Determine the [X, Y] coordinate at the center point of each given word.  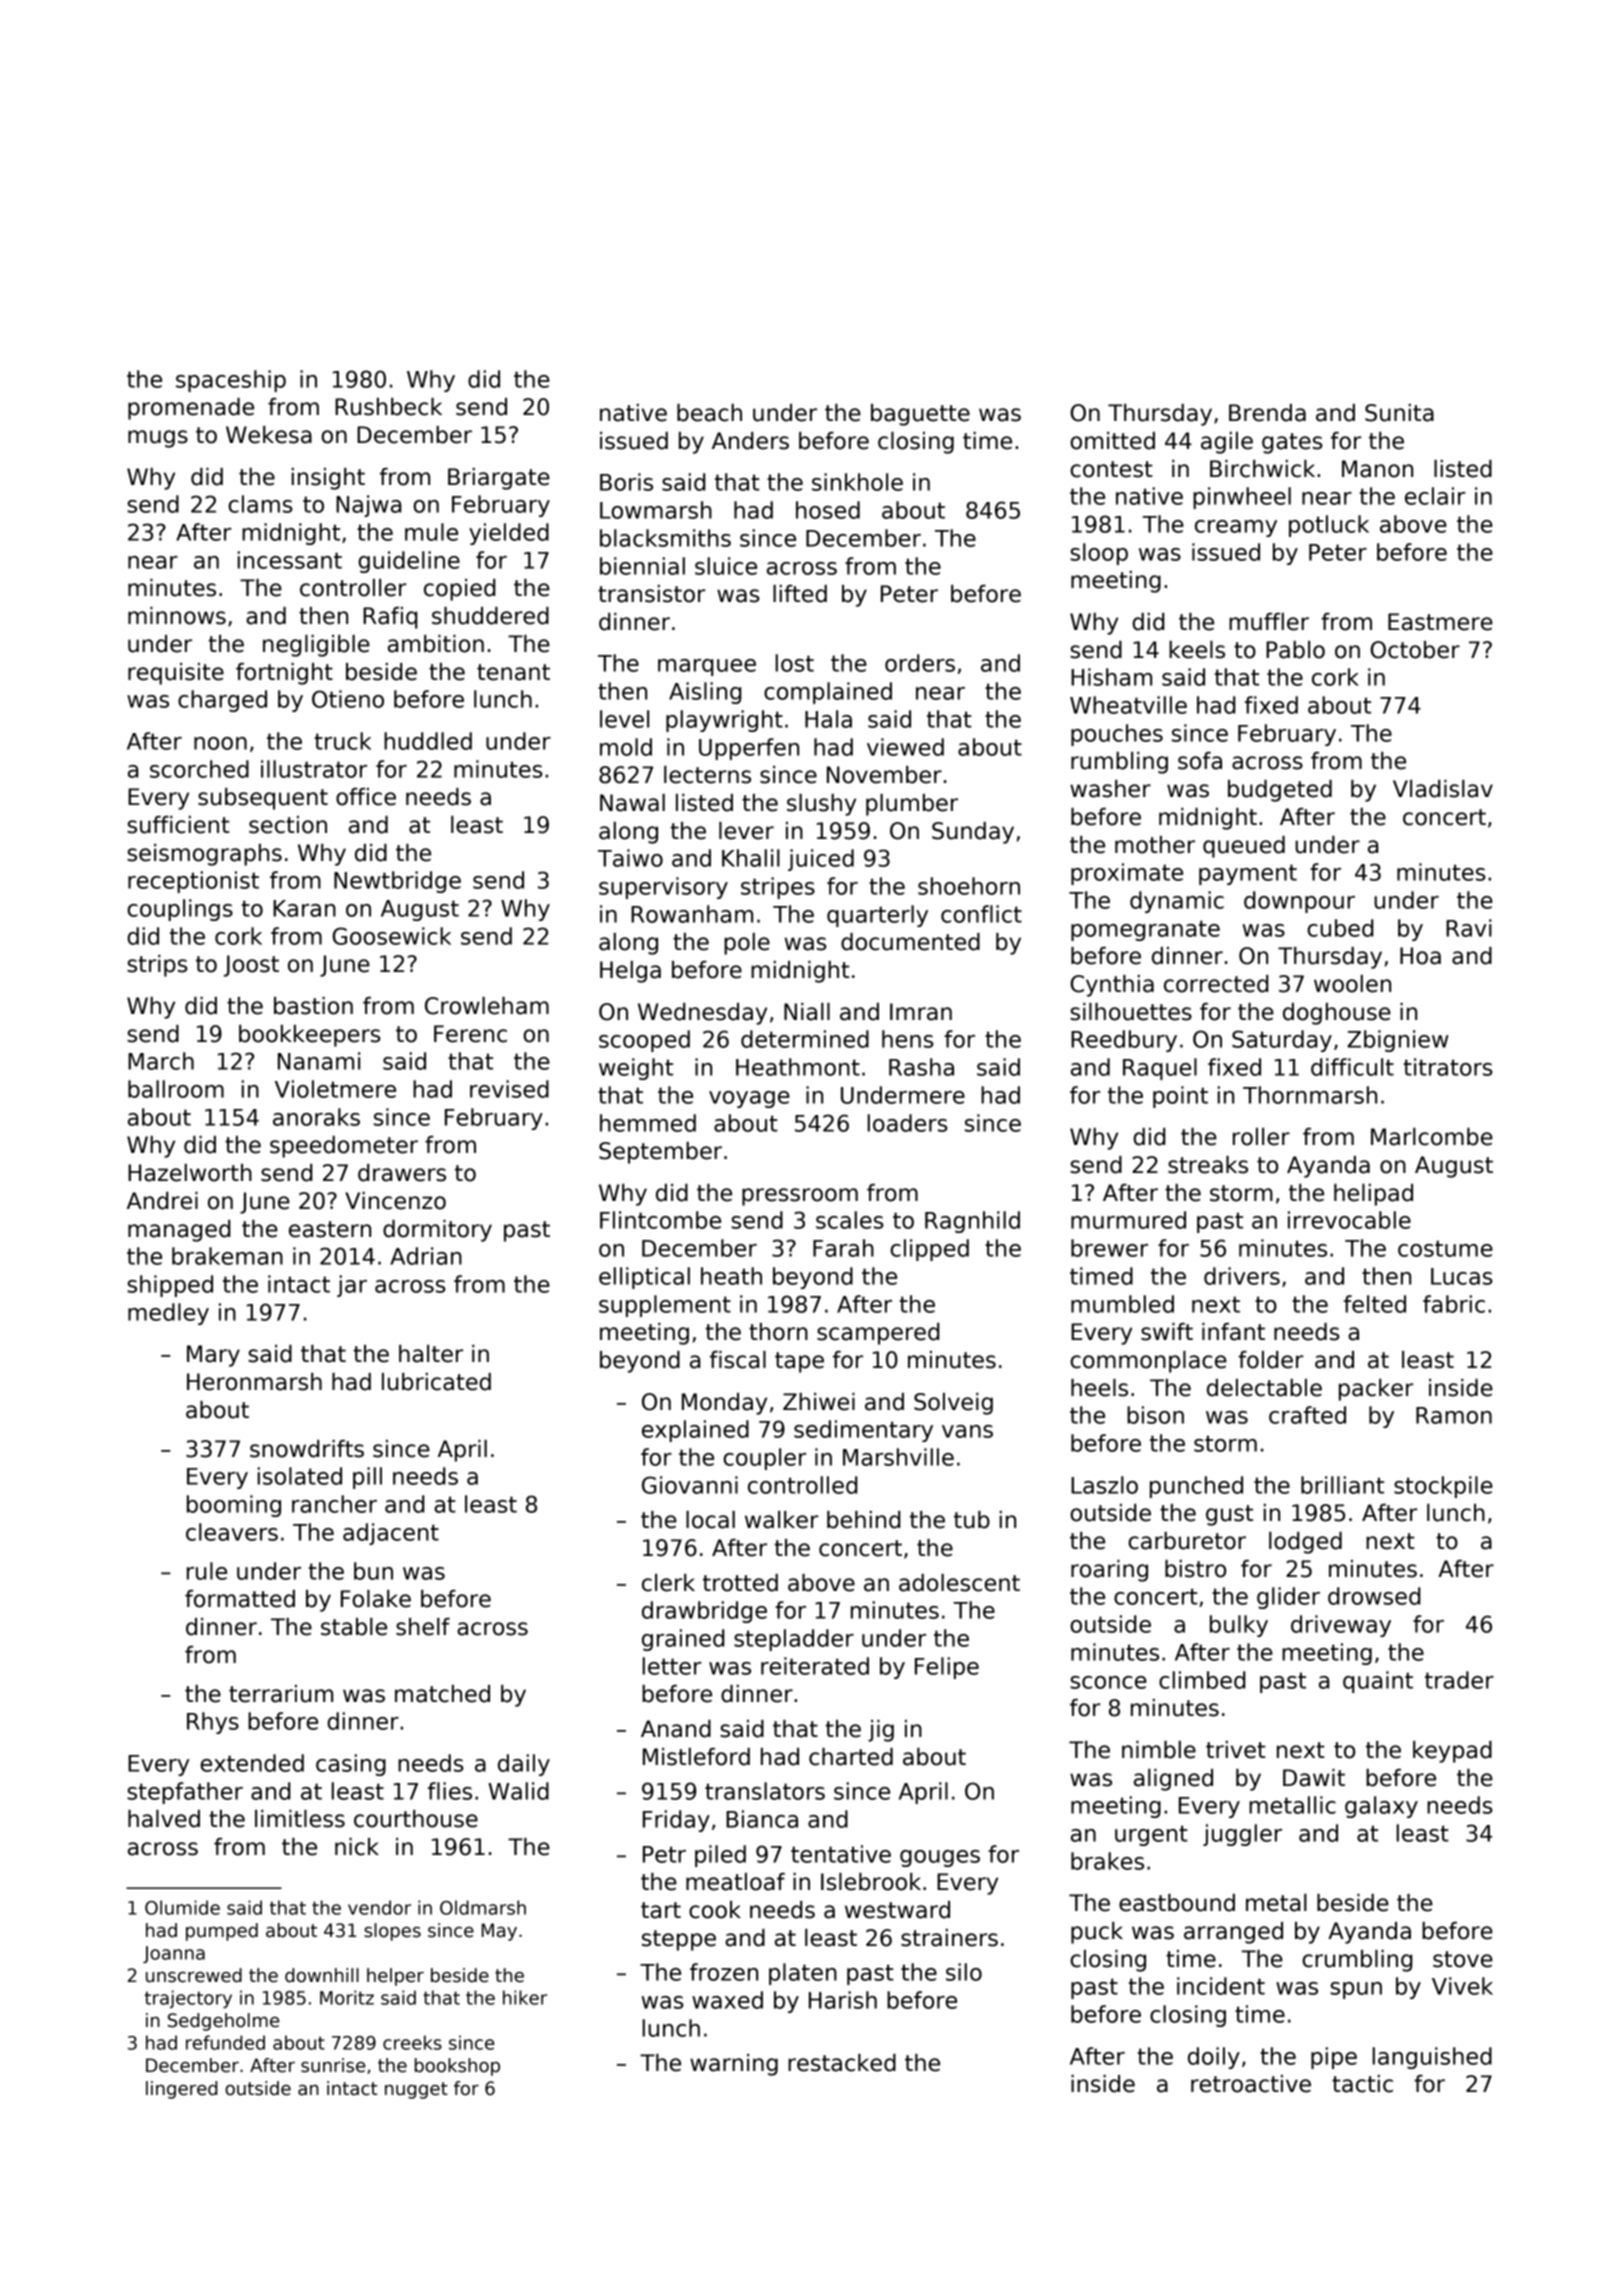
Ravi [1469, 928]
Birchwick [1262, 469]
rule [207, 1571]
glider [1288, 1598]
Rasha [921, 1067]
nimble [1159, 1750]
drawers [402, 1173]
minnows [177, 616]
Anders [750, 441]
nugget [416, 2090]
